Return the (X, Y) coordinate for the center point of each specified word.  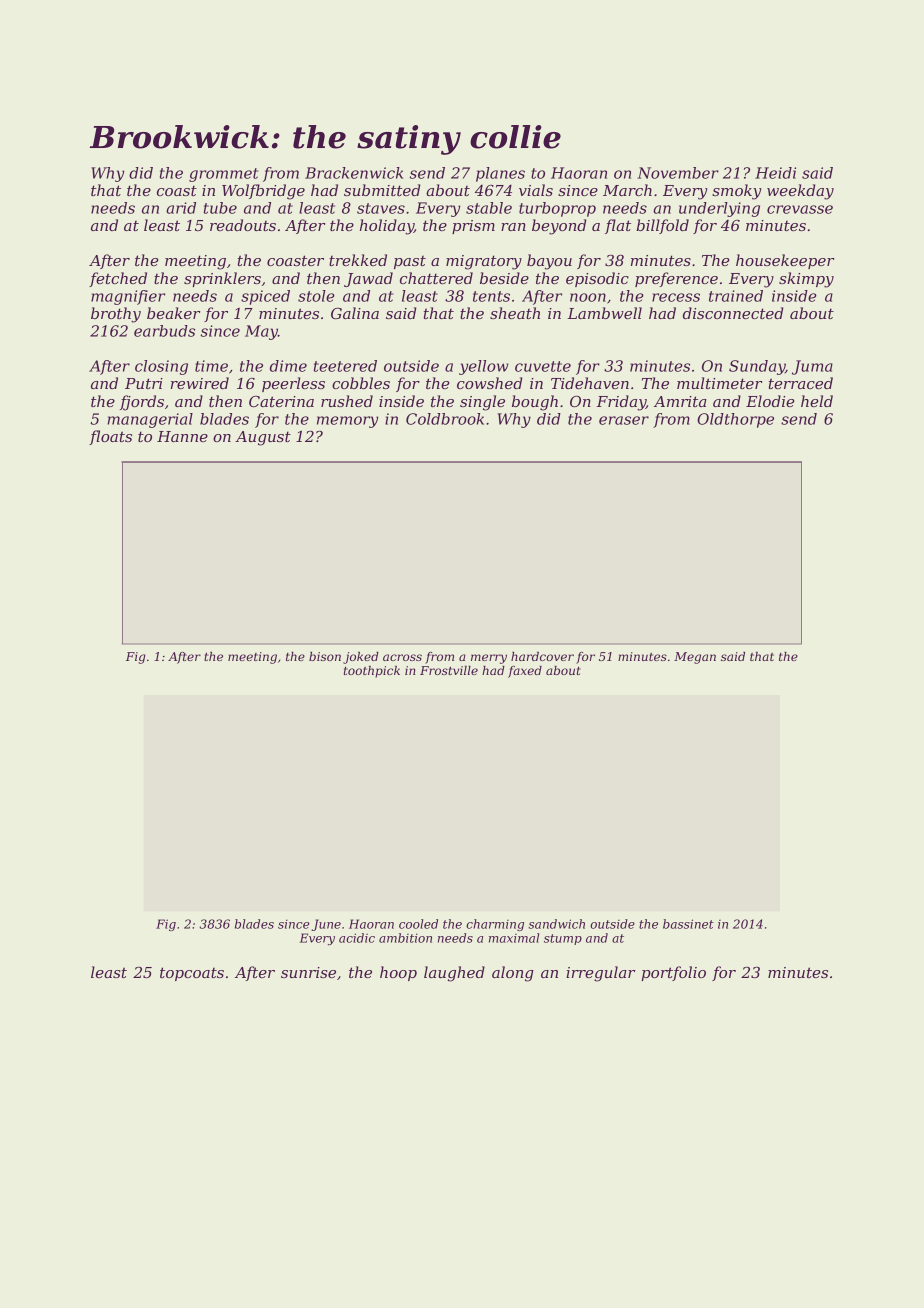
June (326, 925)
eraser (624, 420)
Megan (695, 658)
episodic (597, 279)
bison (325, 656)
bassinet (688, 924)
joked (361, 658)
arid (181, 208)
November (678, 173)
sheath (515, 313)
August (263, 438)
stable (489, 208)
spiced (265, 297)
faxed (525, 672)
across (402, 657)
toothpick (372, 672)
